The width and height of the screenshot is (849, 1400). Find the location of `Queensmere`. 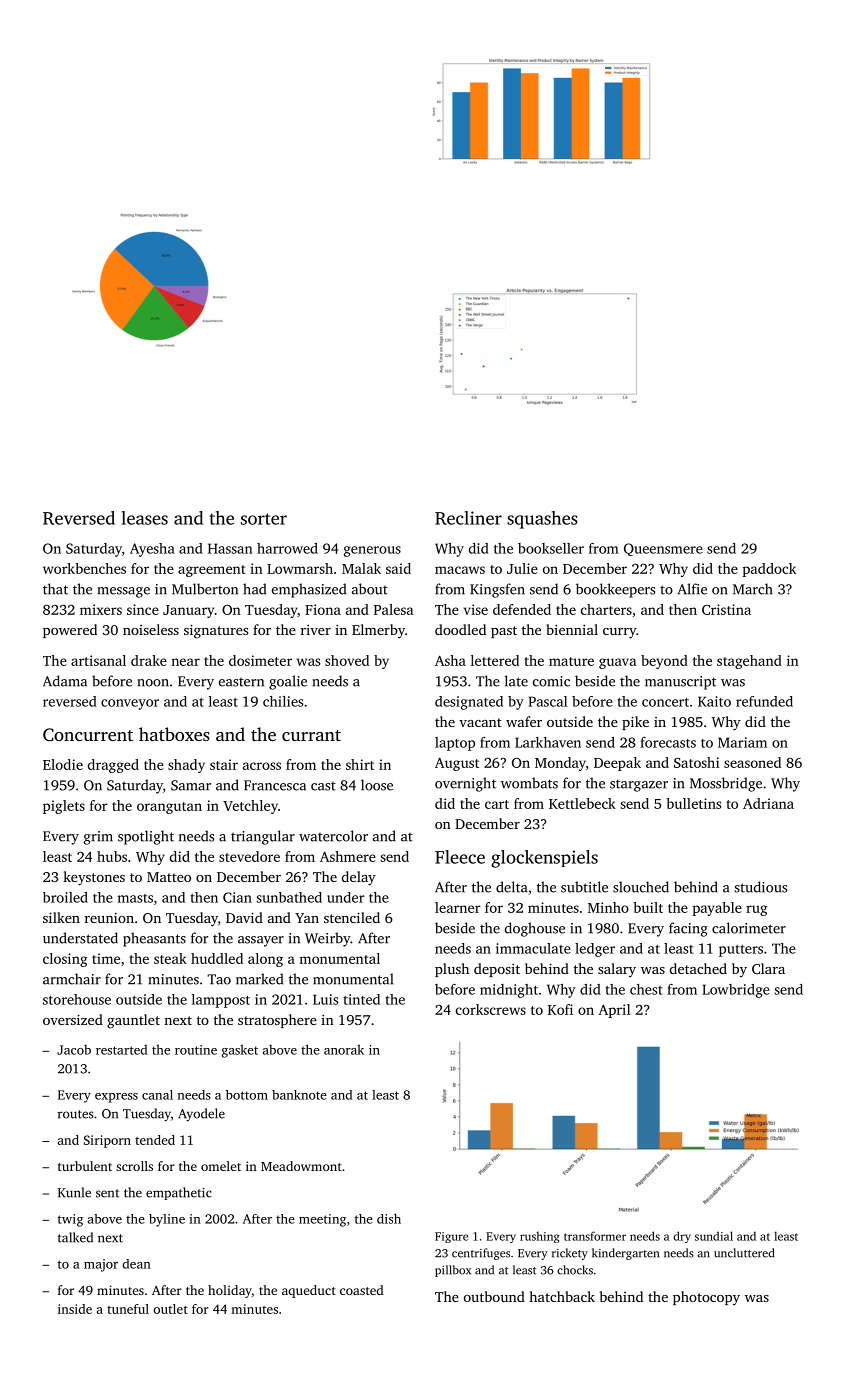

Queensmere is located at coordinates (663, 549).
